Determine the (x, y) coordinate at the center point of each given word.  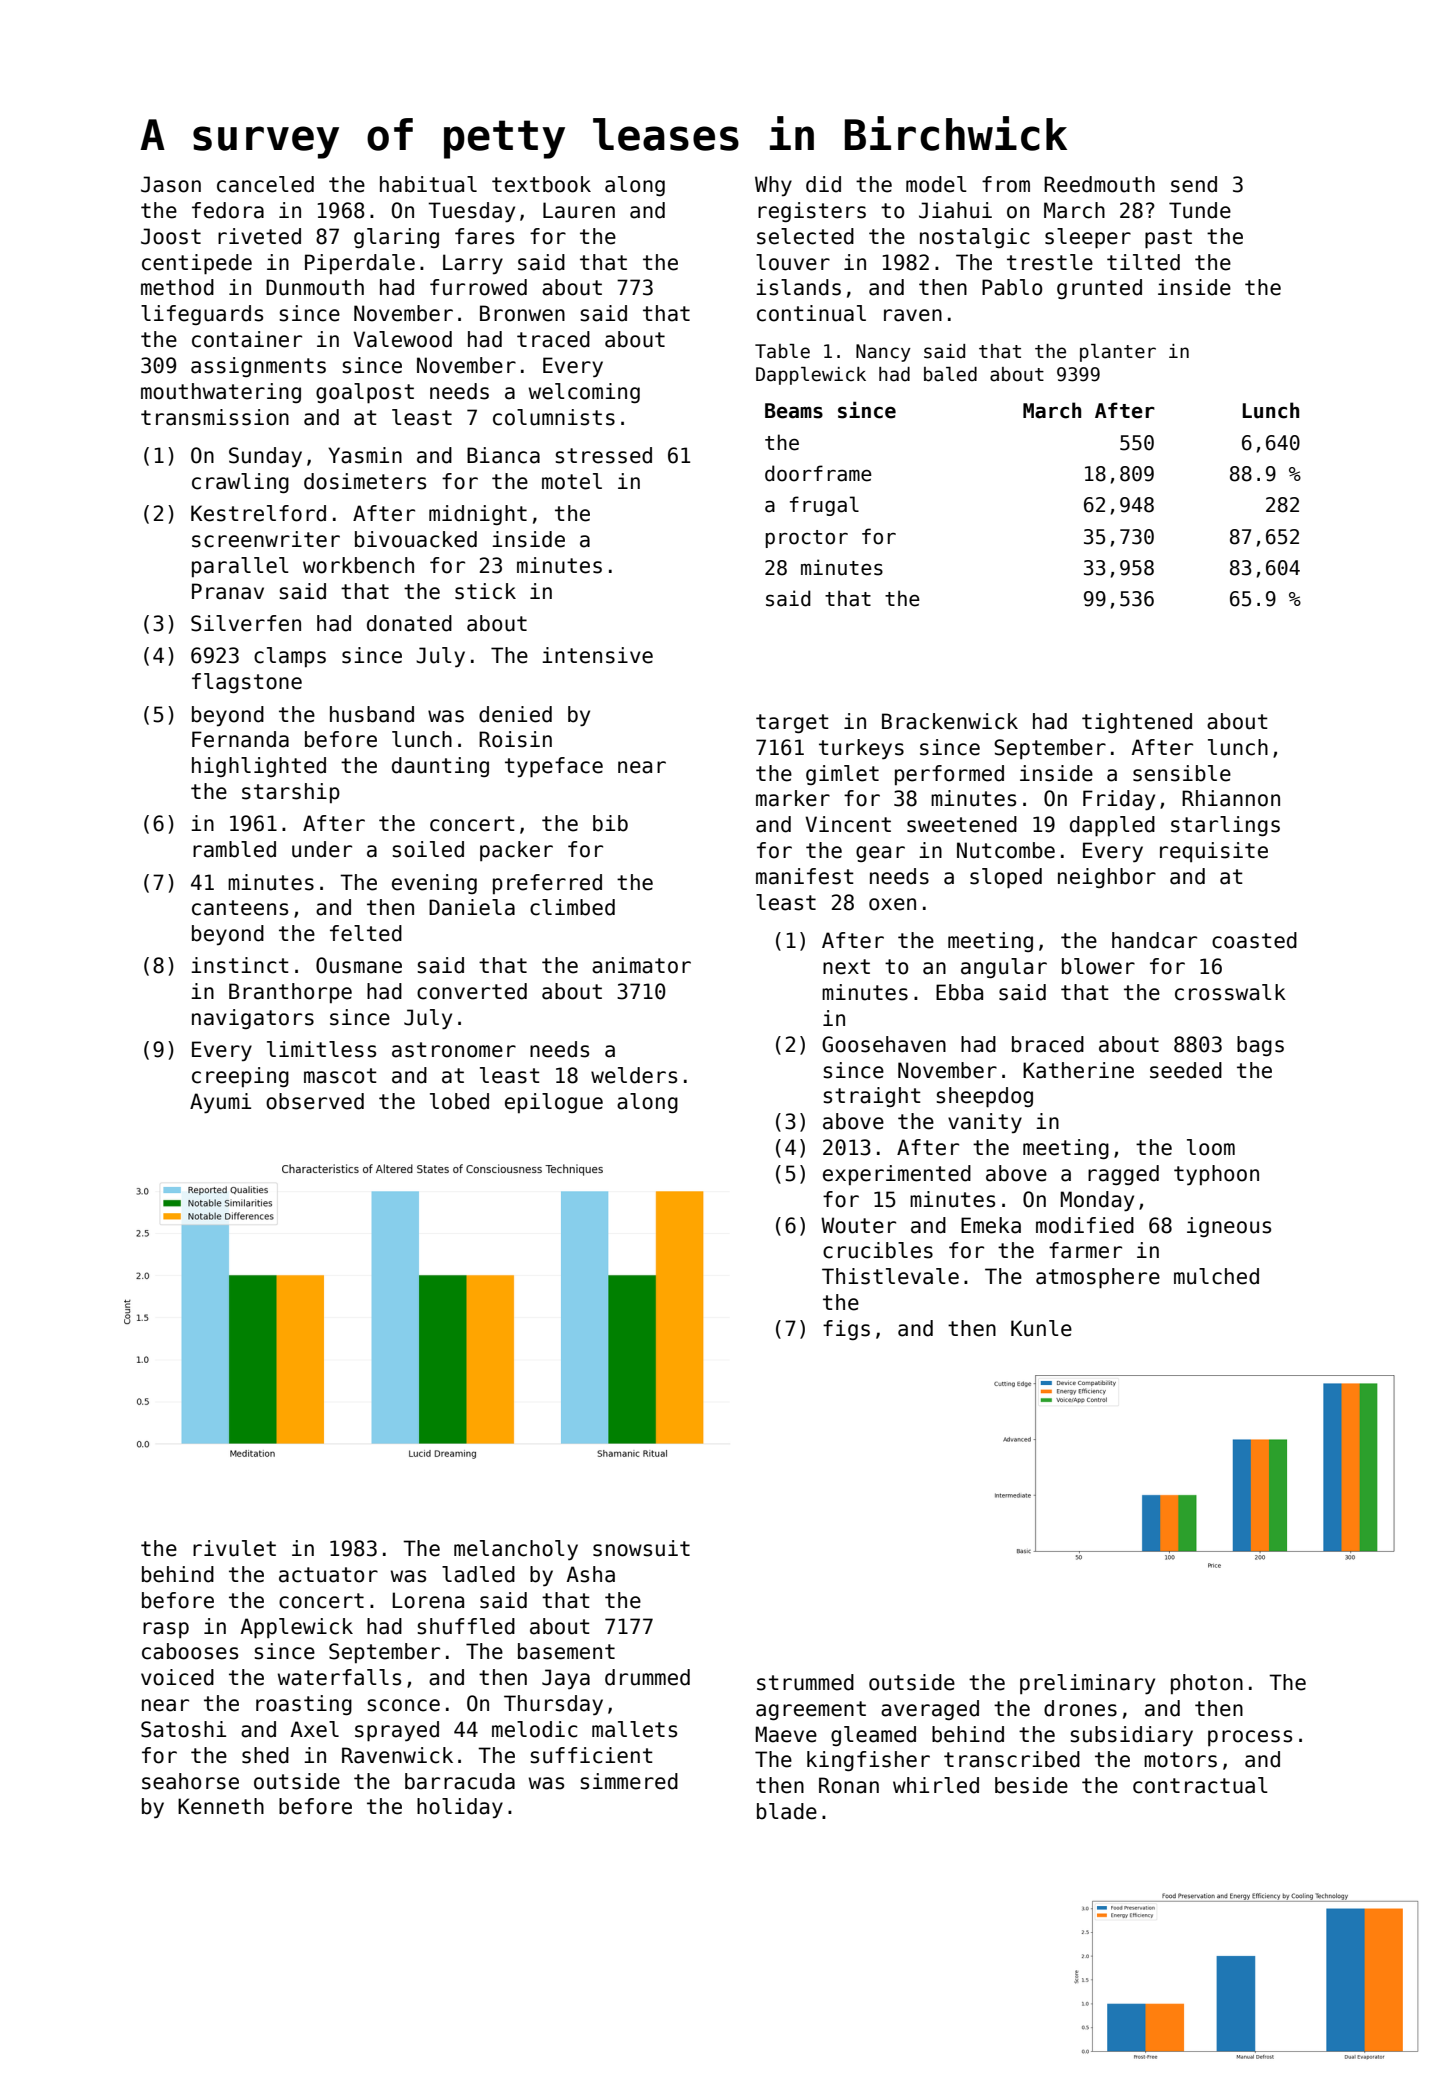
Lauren (579, 210)
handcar (1154, 940)
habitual (428, 184)
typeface (554, 767)
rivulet (234, 1548)
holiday (460, 1808)
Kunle (1041, 1328)
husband (372, 714)
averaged (930, 1710)
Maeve (786, 1734)
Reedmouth (1099, 184)
